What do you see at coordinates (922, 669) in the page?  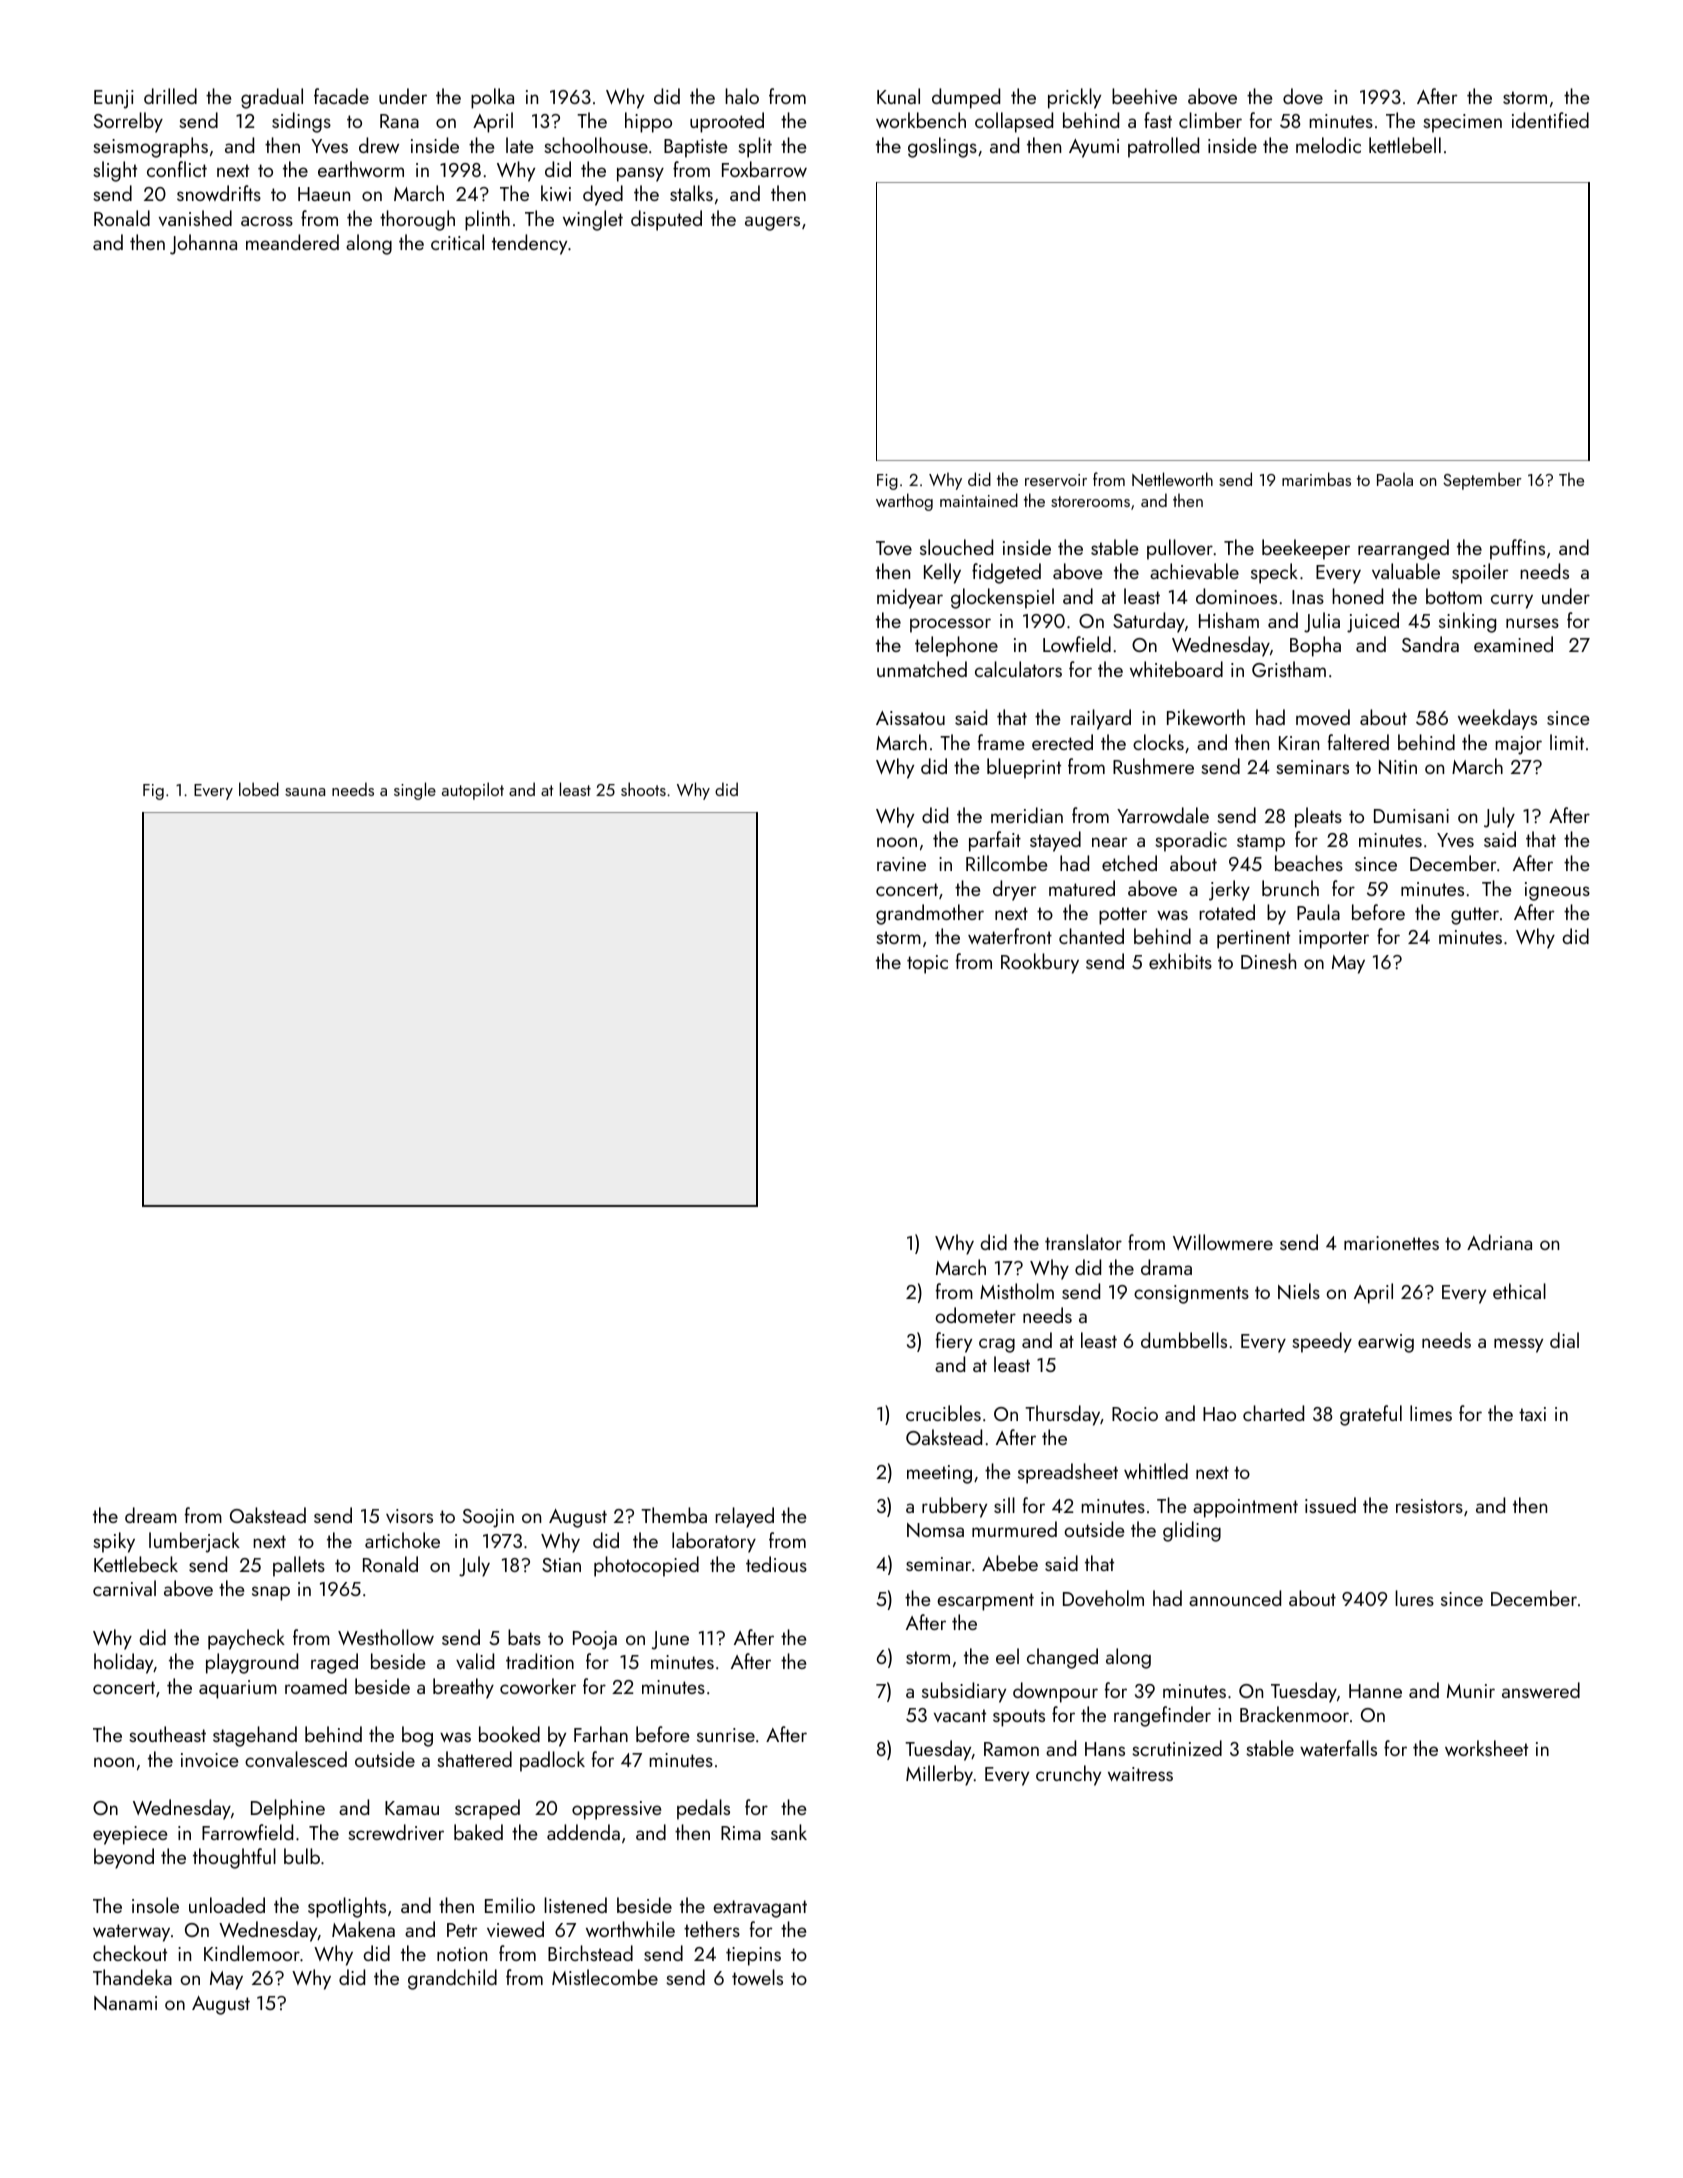 I see `unmatched` at bounding box center [922, 669].
